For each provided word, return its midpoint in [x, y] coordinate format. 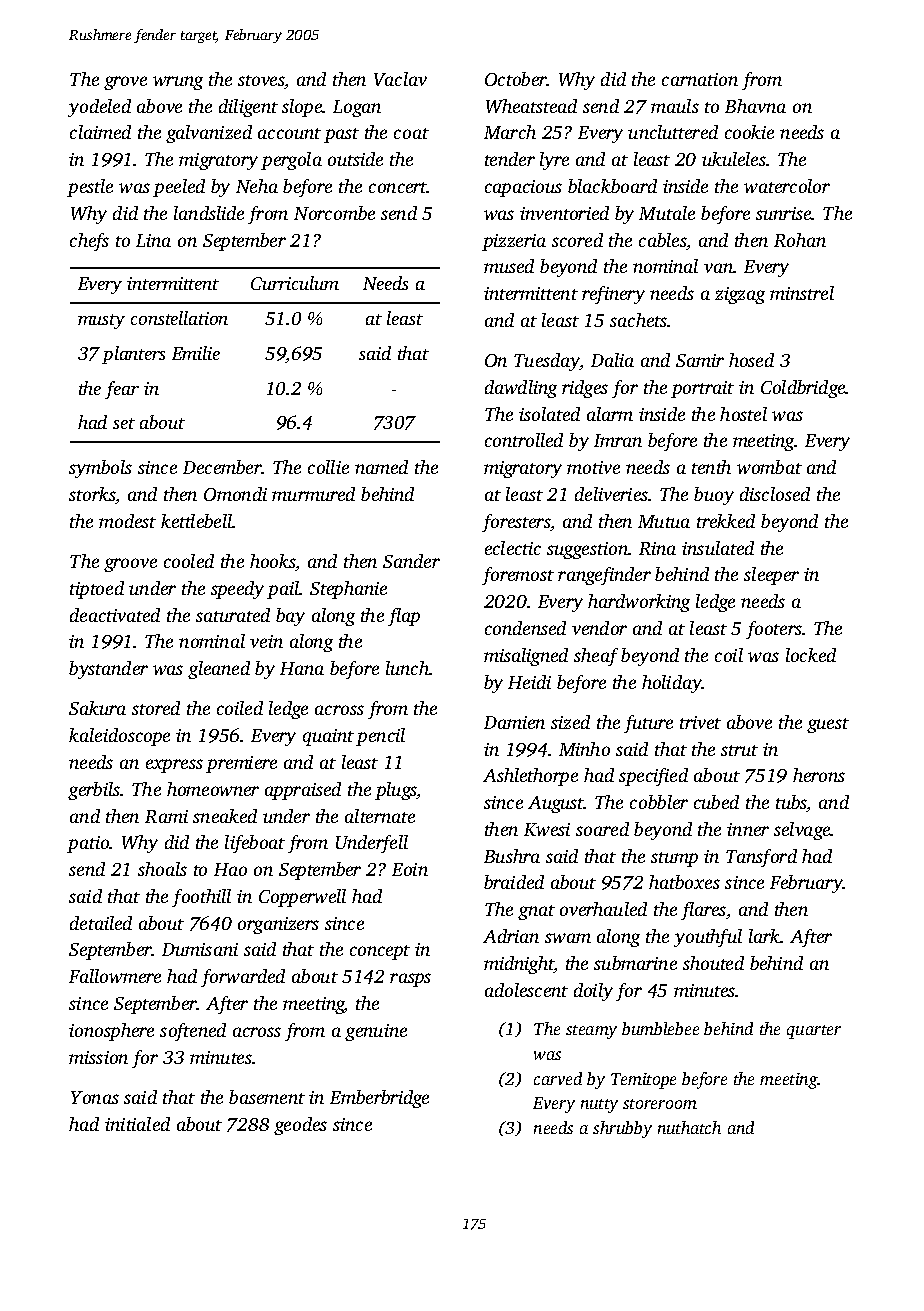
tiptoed [97, 590]
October [516, 79]
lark [764, 936]
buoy [714, 496]
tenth [711, 467]
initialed [137, 1124]
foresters [516, 523]
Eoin [410, 869]
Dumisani [200, 949]
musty [101, 321]
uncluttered [673, 132]
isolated [549, 414]
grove [125, 83]
